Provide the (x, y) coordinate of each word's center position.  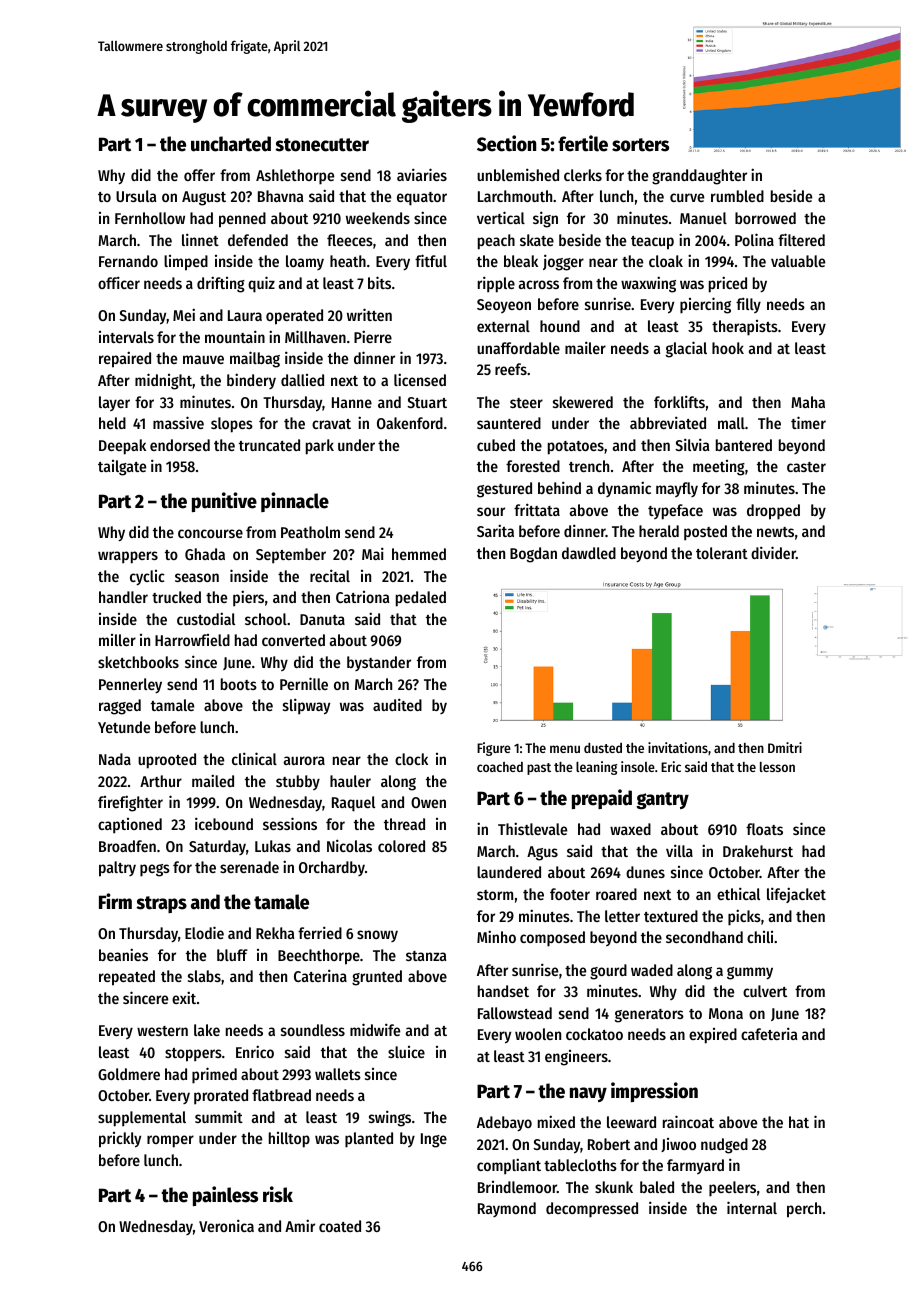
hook (728, 348)
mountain (235, 336)
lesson (777, 767)
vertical (501, 217)
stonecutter (322, 145)
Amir (300, 1225)
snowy (377, 936)
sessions (290, 823)
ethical (738, 893)
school (266, 619)
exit (184, 997)
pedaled (421, 599)
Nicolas (349, 845)
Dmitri (785, 747)
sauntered (509, 423)
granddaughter (699, 177)
